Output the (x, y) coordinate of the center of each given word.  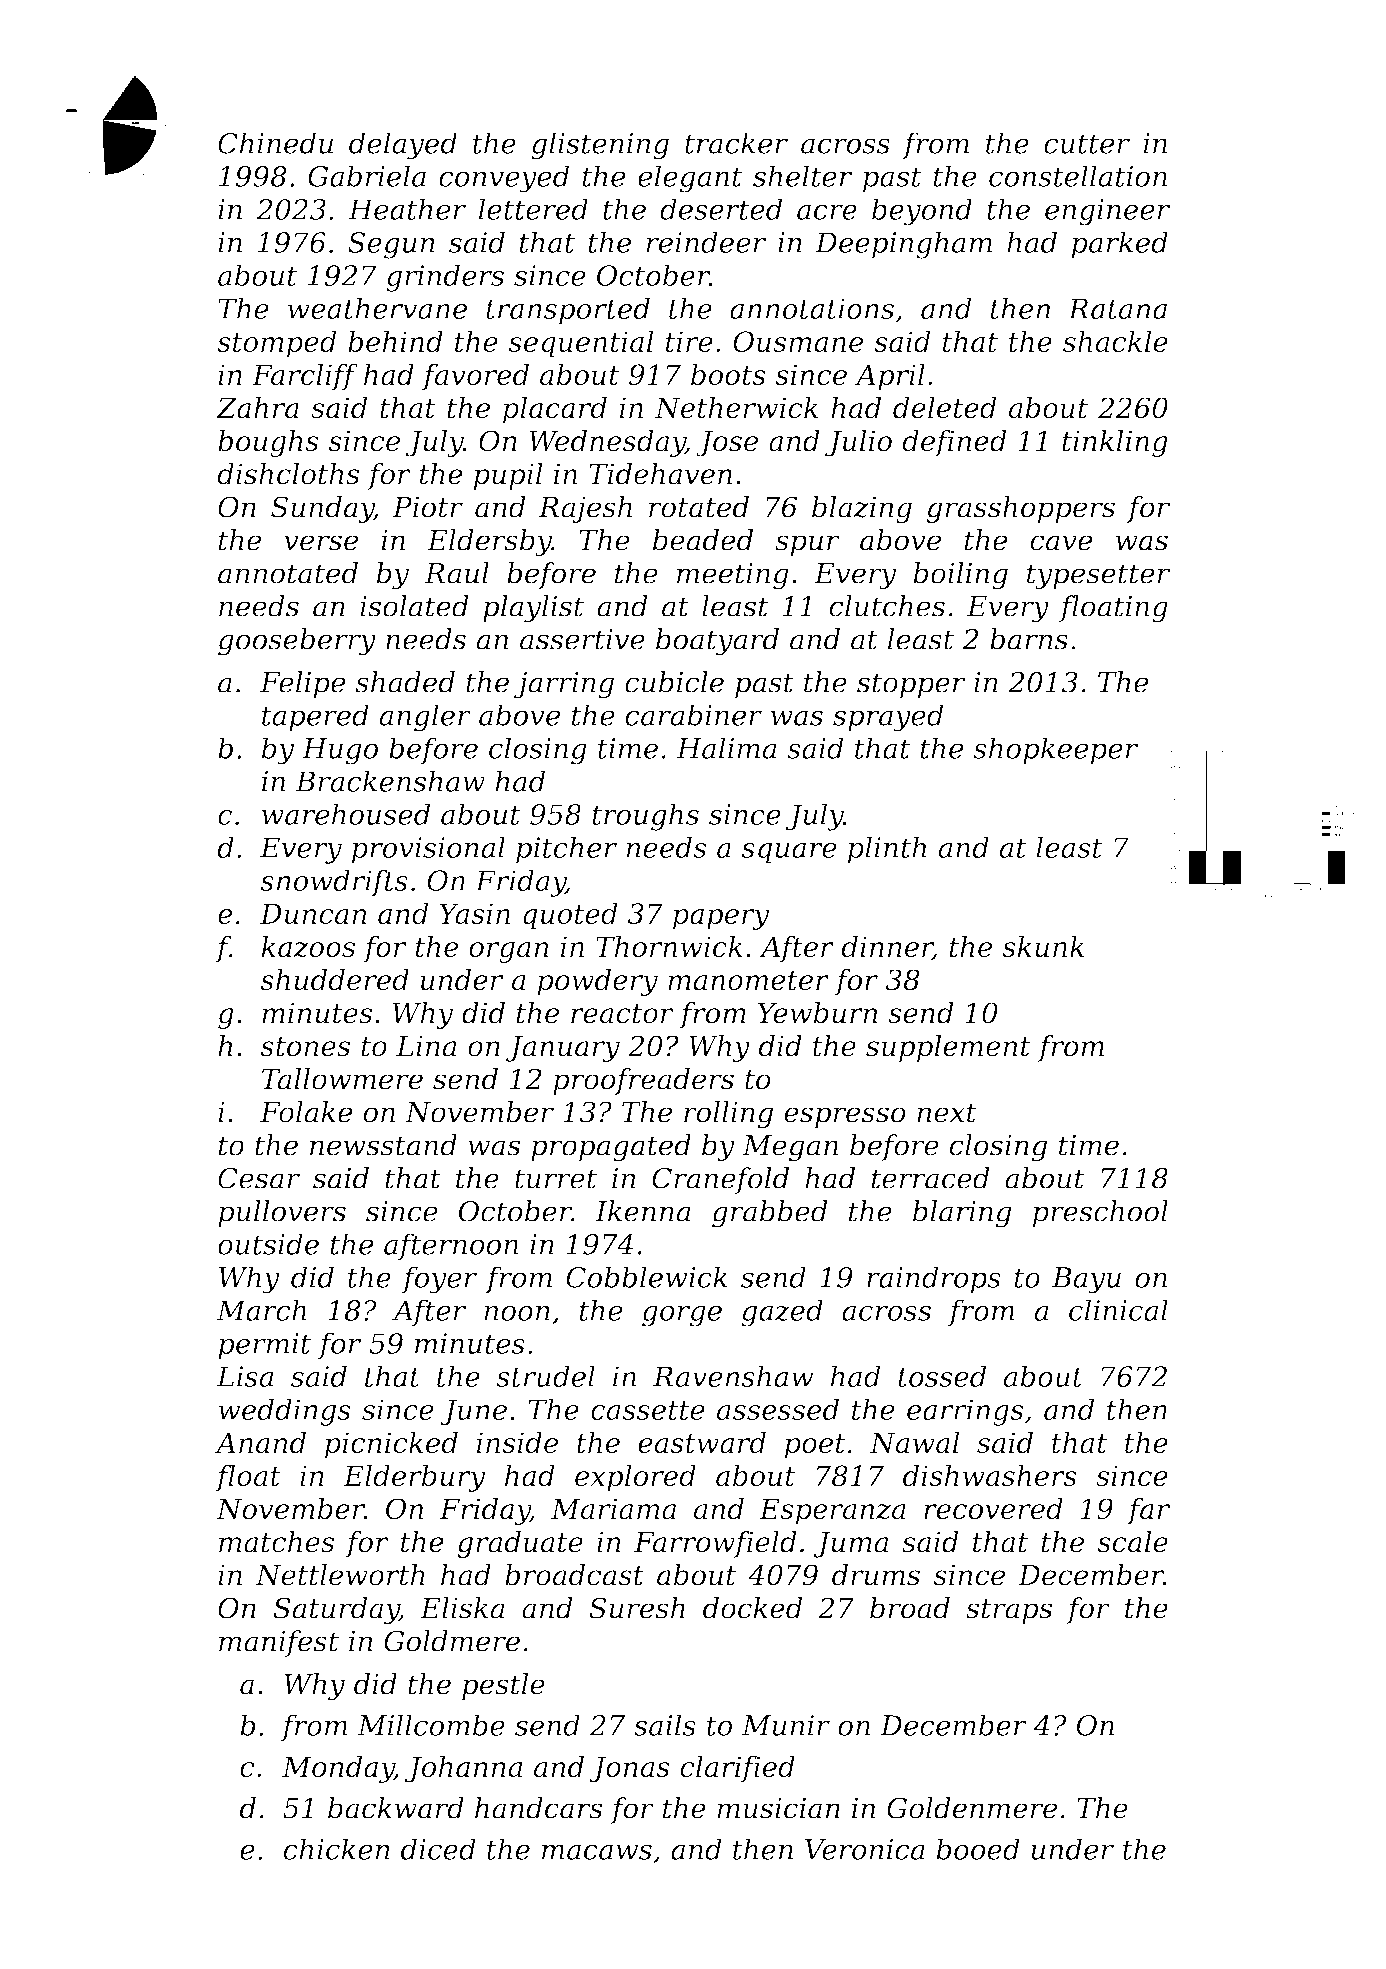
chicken (336, 1849)
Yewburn (818, 1013)
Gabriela (367, 176)
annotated (288, 573)
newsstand (383, 1145)
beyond (922, 212)
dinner (887, 947)
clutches (887, 606)
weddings (284, 1412)
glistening (600, 146)
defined (954, 443)
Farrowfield (715, 1544)
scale (1132, 1542)
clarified (737, 1769)
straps (1009, 1611)
